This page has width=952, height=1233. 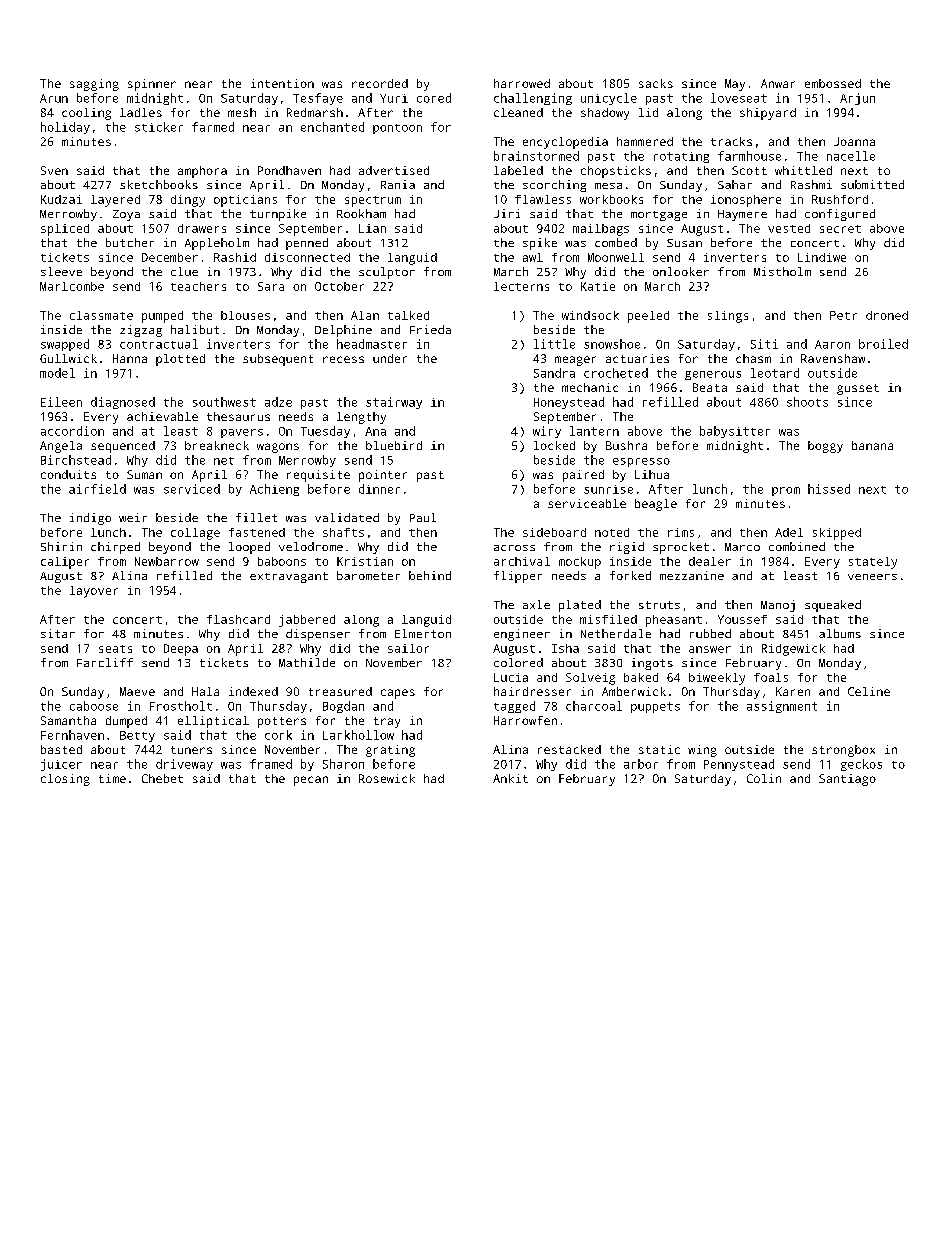 I want to click on elliptical, so click(x=213, y=722).
